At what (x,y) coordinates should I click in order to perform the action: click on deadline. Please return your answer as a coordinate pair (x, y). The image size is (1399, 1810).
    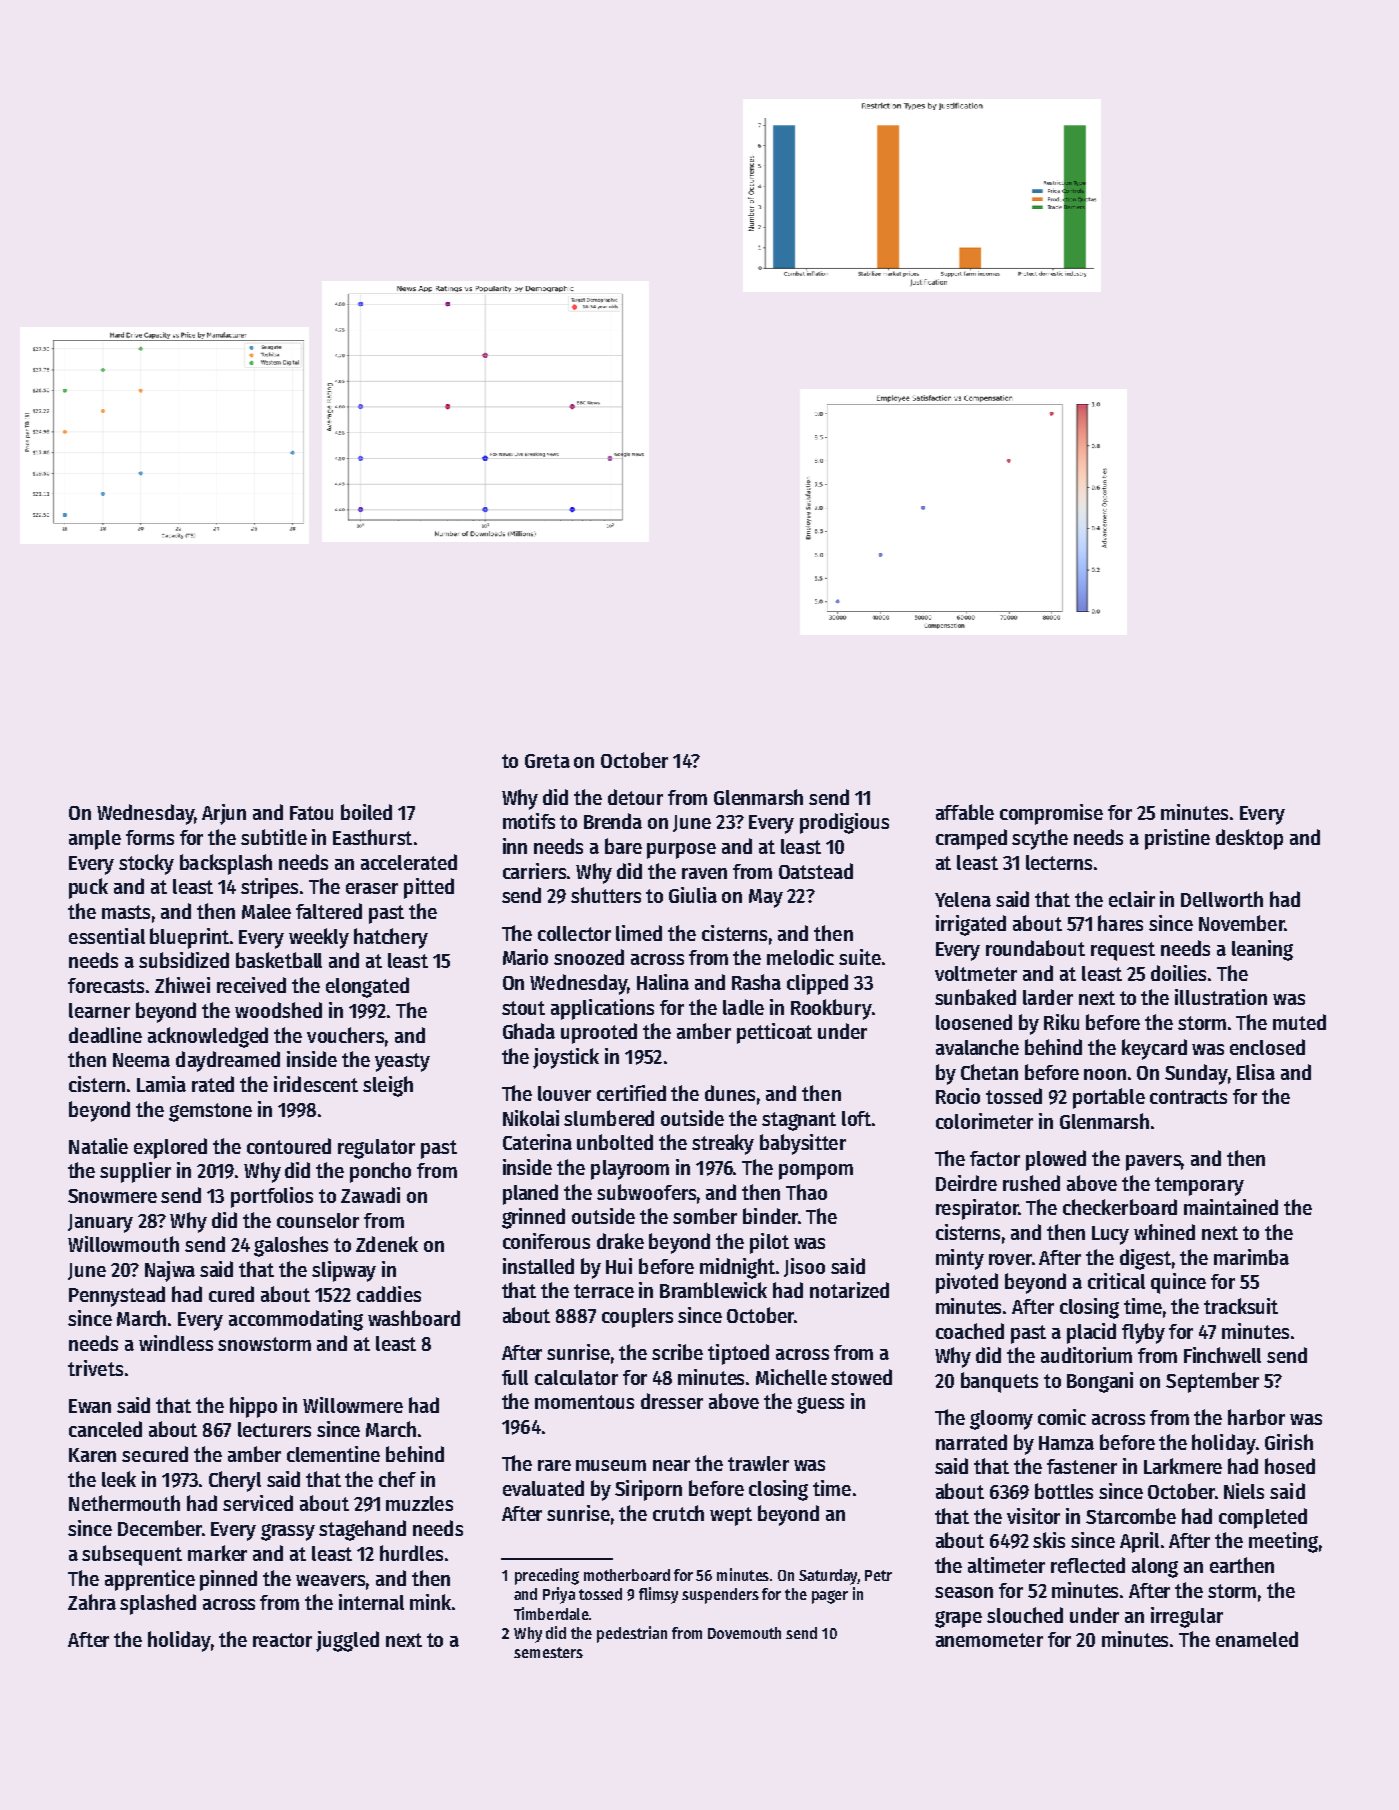
    Looking at the image, I should click on (105, 1035).
